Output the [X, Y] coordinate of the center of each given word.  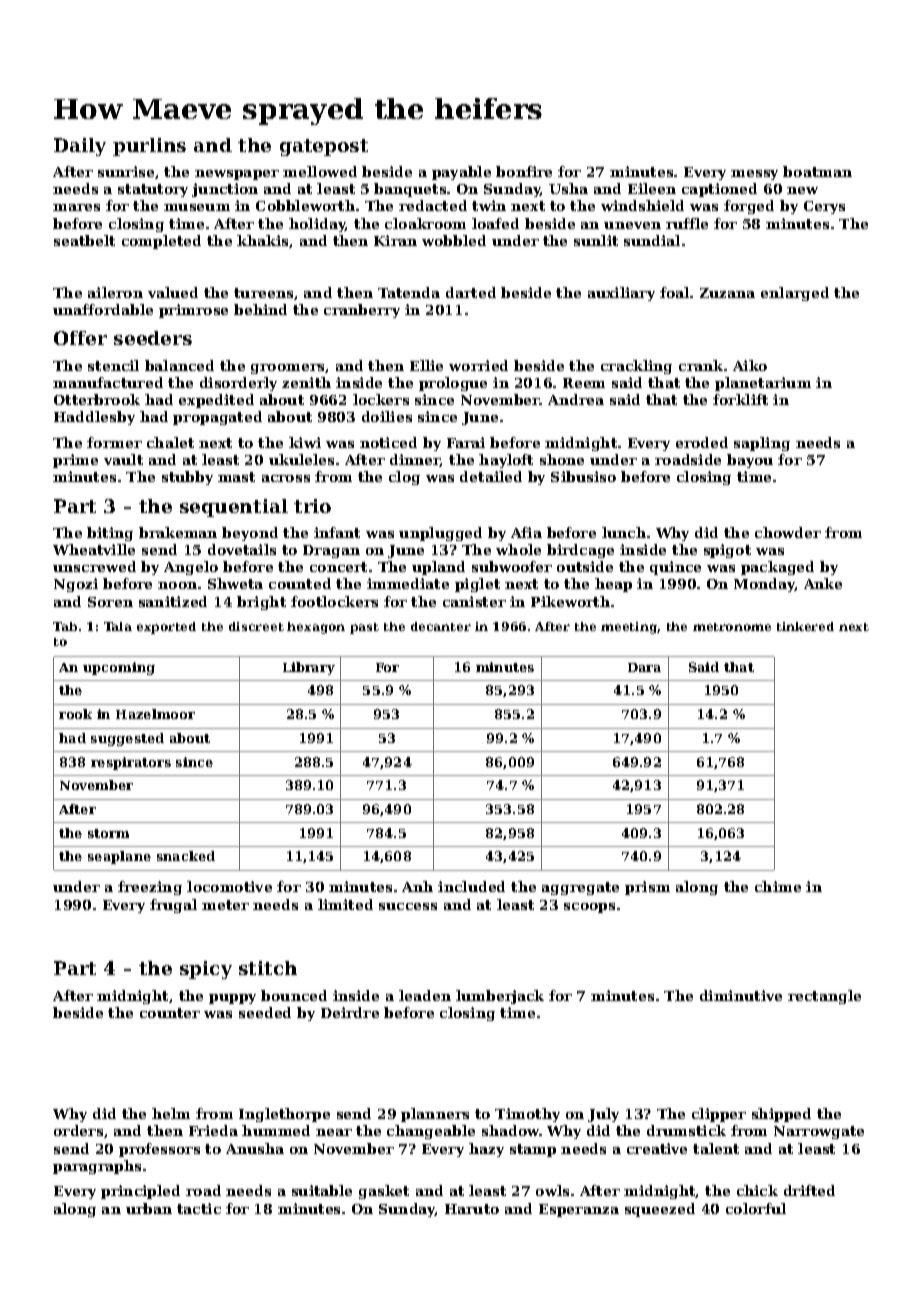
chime [778, 886]
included [471, 886]
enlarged [795, 294]
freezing [150, 888]
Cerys [824, 207]
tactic [199, 1208]
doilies [387, 416]
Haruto [472, 1209]
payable [461, 173]
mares [76, 207]
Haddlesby [94, 418]
